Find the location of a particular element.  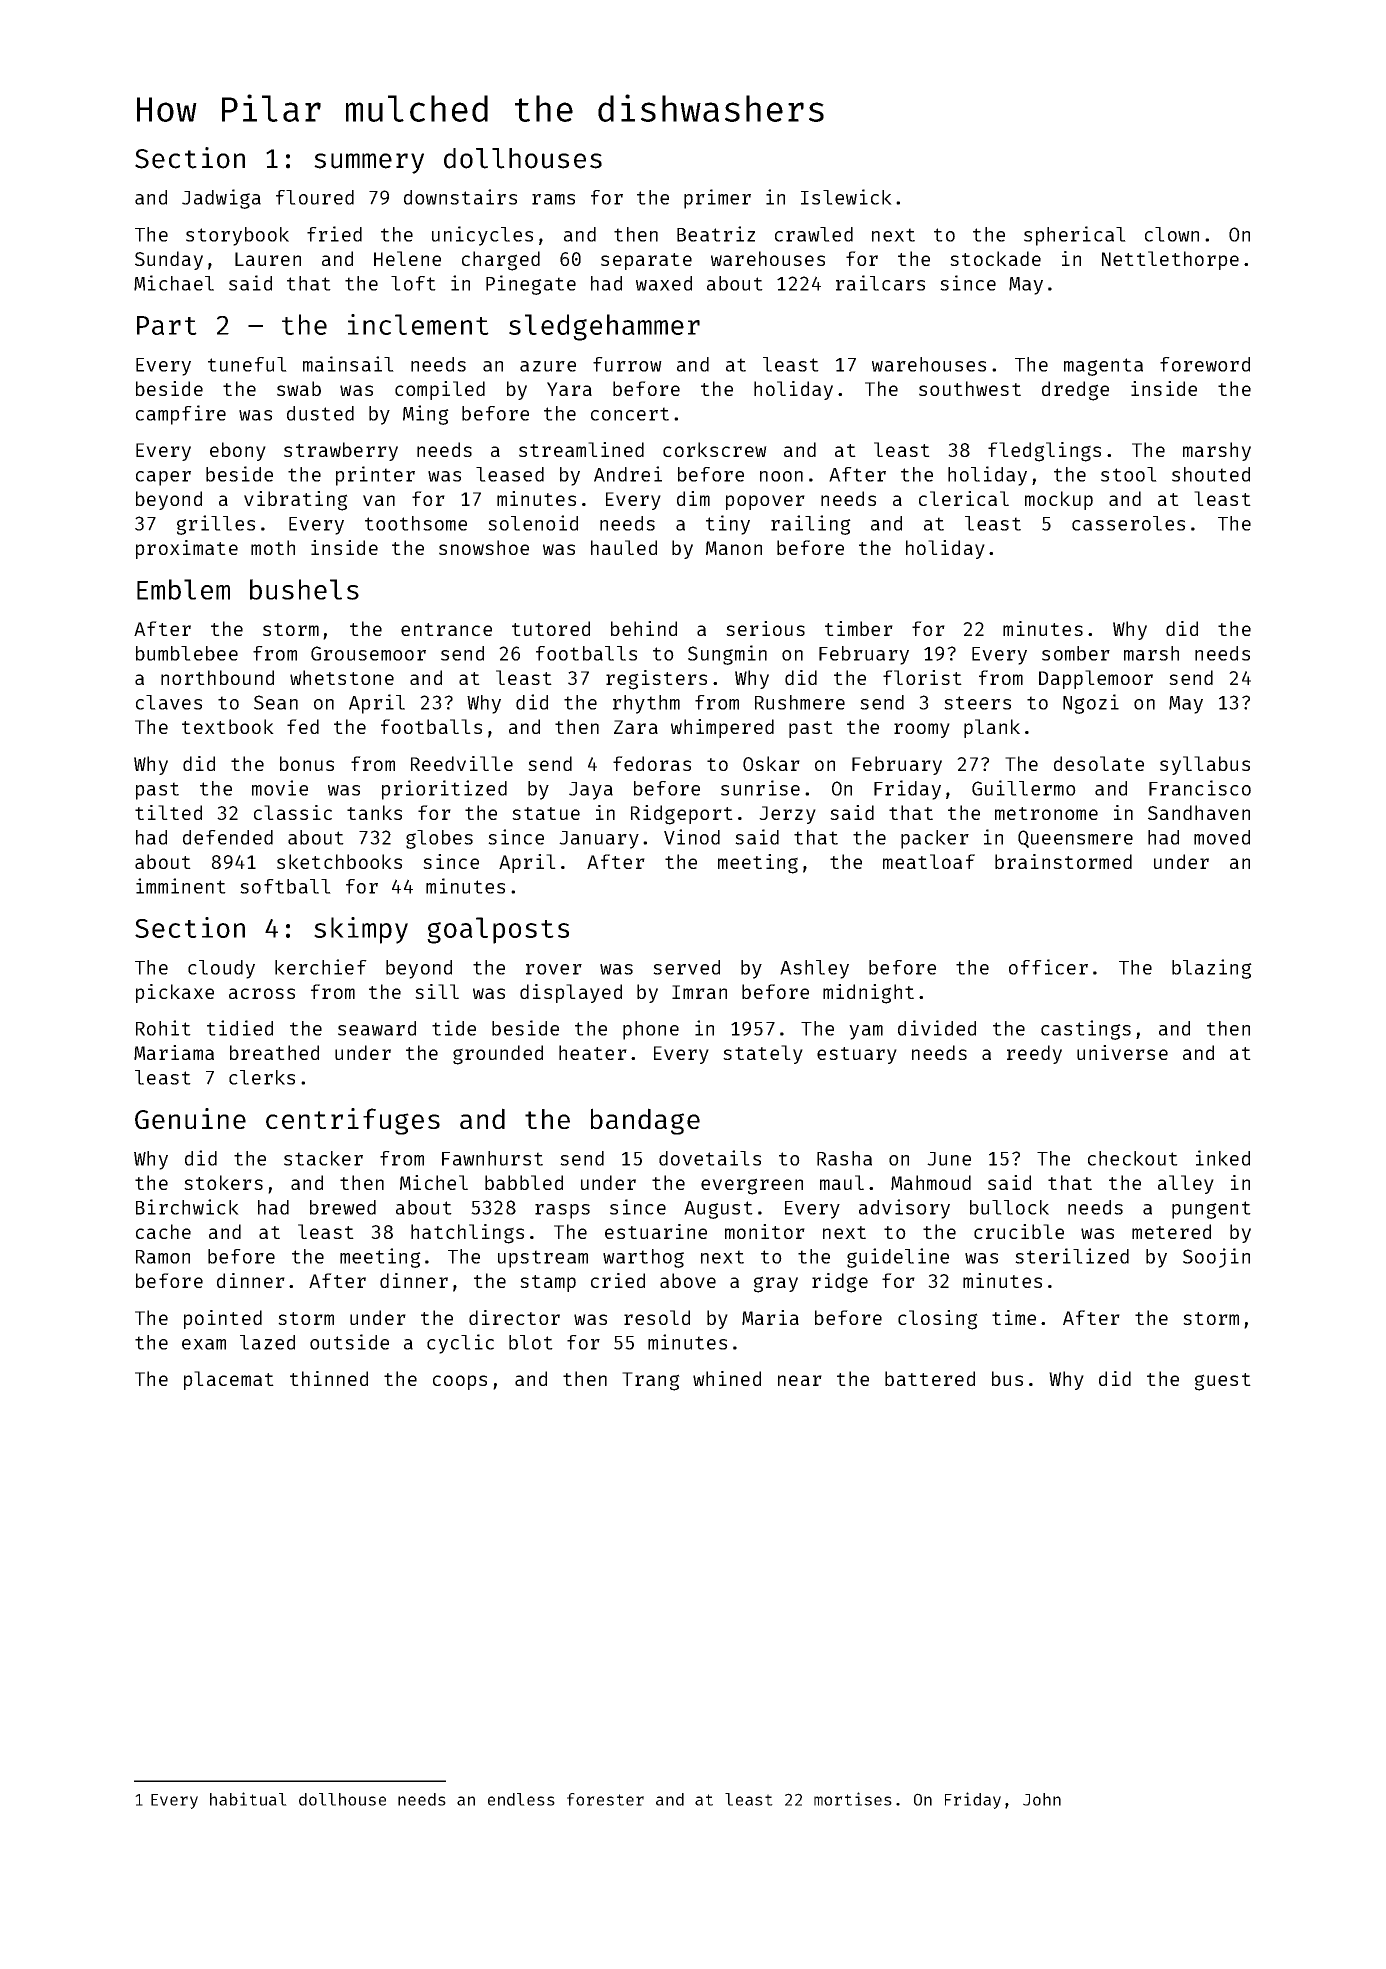

loft is located at coordinates (413, 283).
